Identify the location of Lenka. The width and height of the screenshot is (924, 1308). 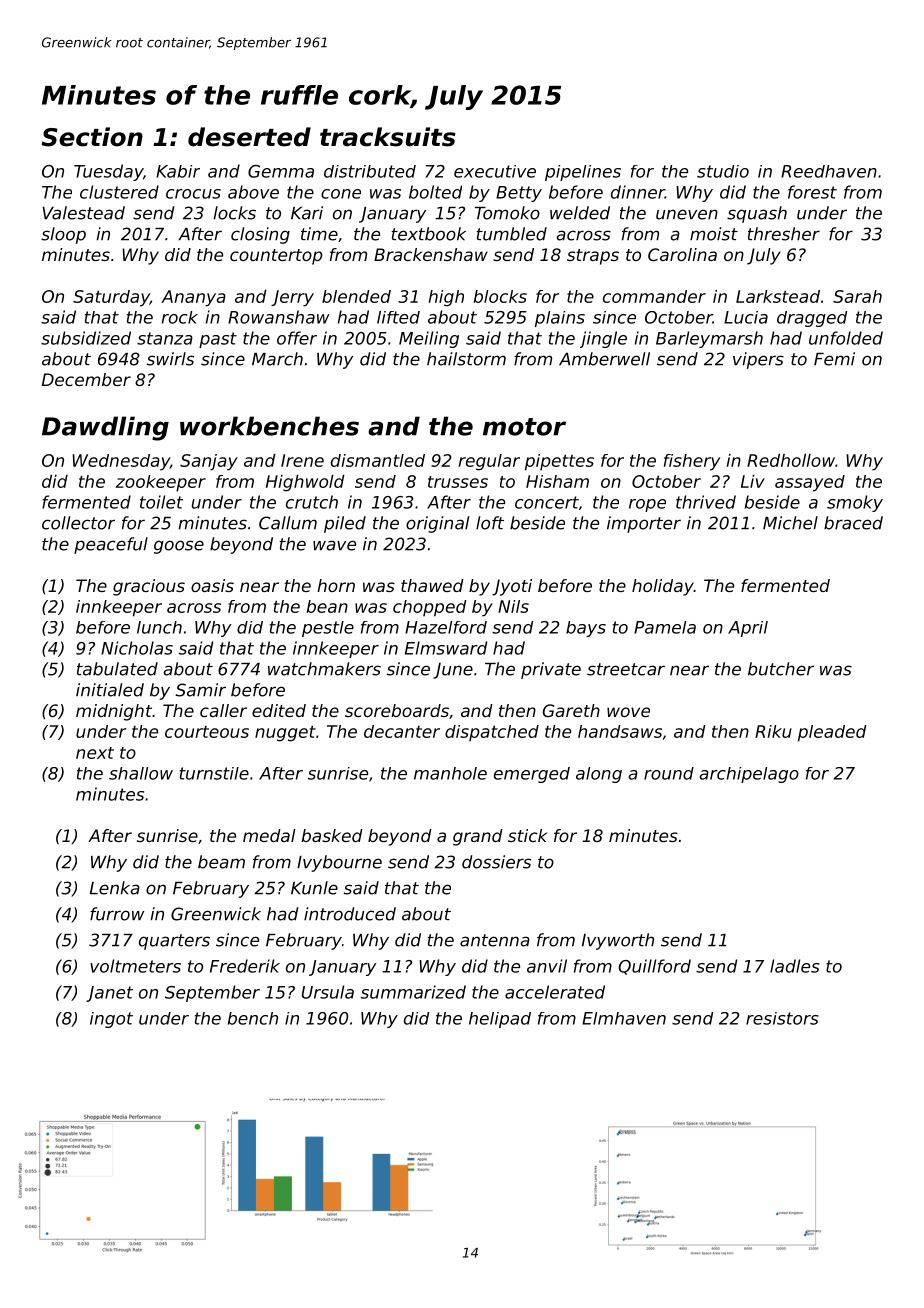
(115, 888).
